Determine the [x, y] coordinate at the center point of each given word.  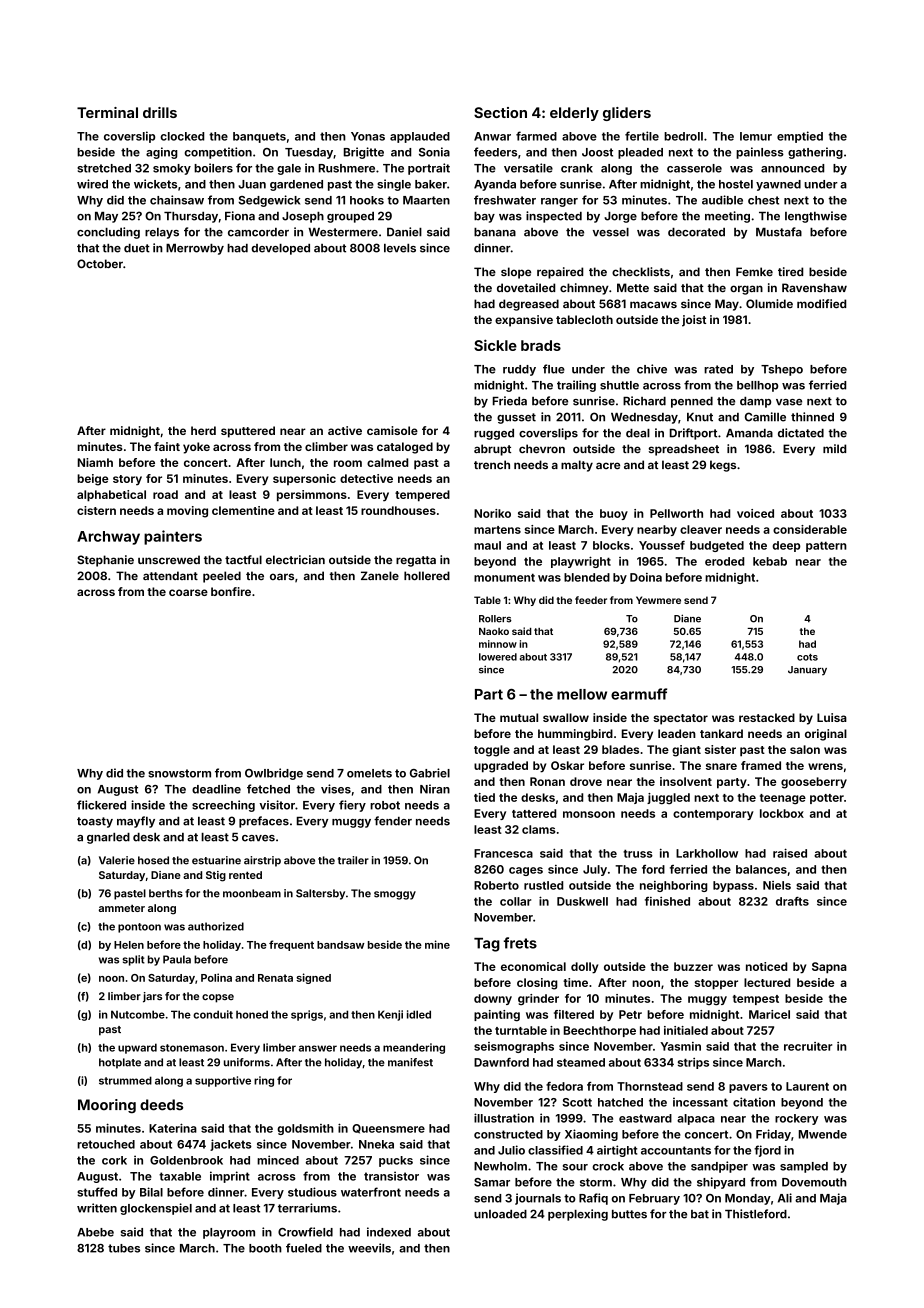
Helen [129, 945]
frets [520, 943]
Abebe [95, 1232]
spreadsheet [684, 450]
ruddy [519, 370]
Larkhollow [707, 853]
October [100, 263]
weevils [369, 1248]
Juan [252, 184]
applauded [420, 137]
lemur [756, 136]
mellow [582, 694]
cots [807, 657]
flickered [101, 805]
